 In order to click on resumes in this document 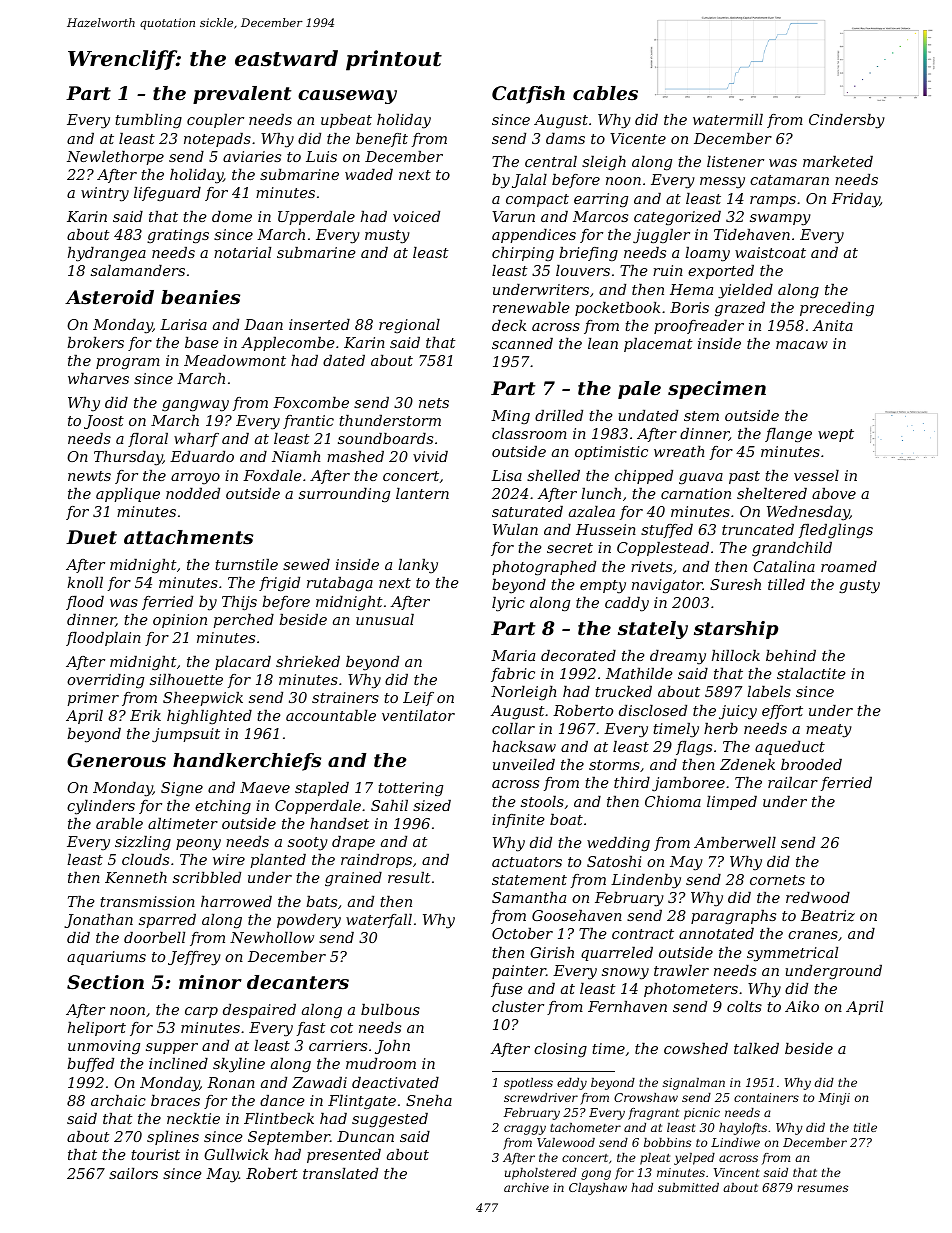, I will do `click(822, 1188)`.
